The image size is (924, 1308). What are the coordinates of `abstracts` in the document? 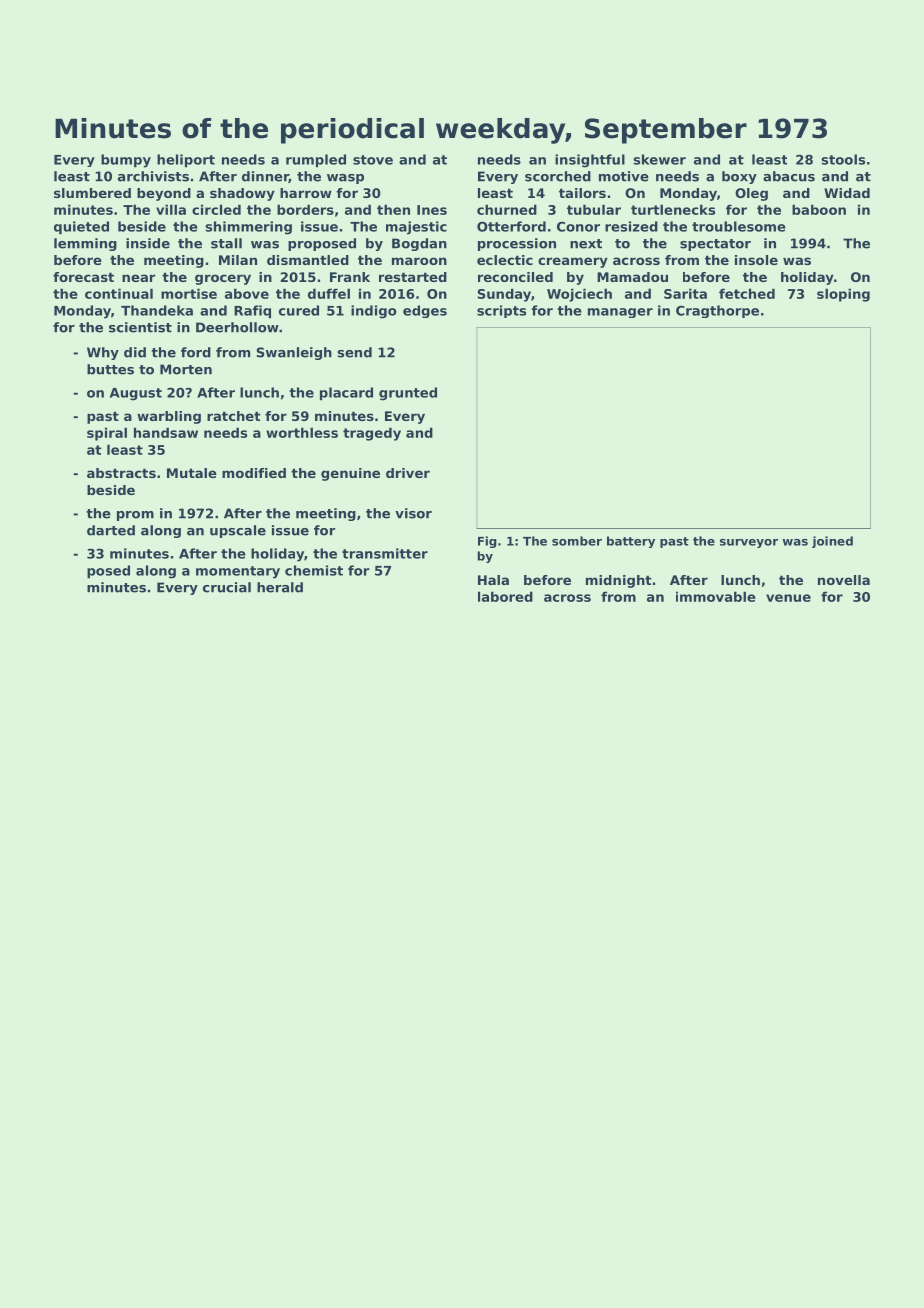 It's located at (121, 473).
